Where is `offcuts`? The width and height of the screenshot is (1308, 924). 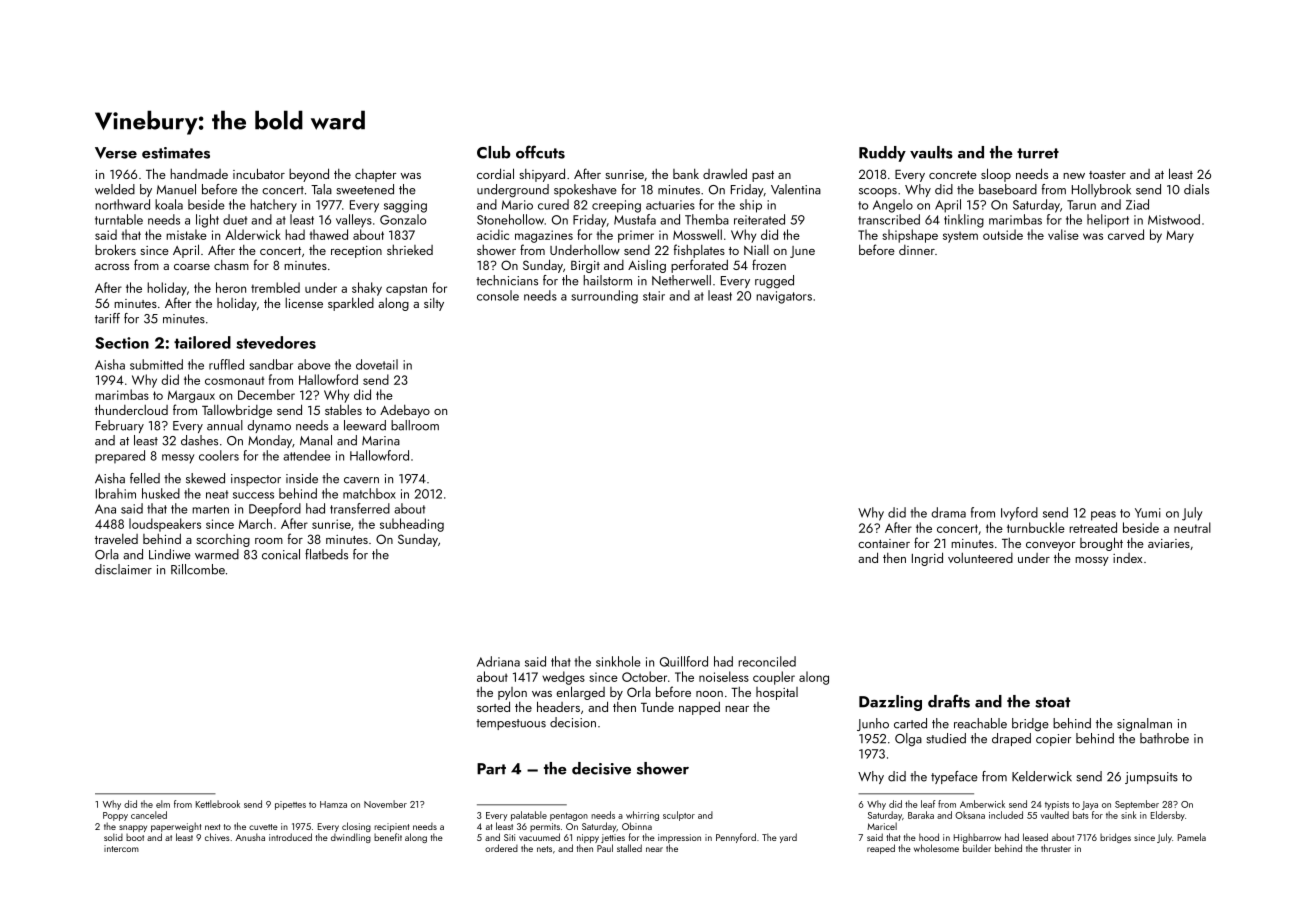
offcuts is located at coordinates (540, 152).
